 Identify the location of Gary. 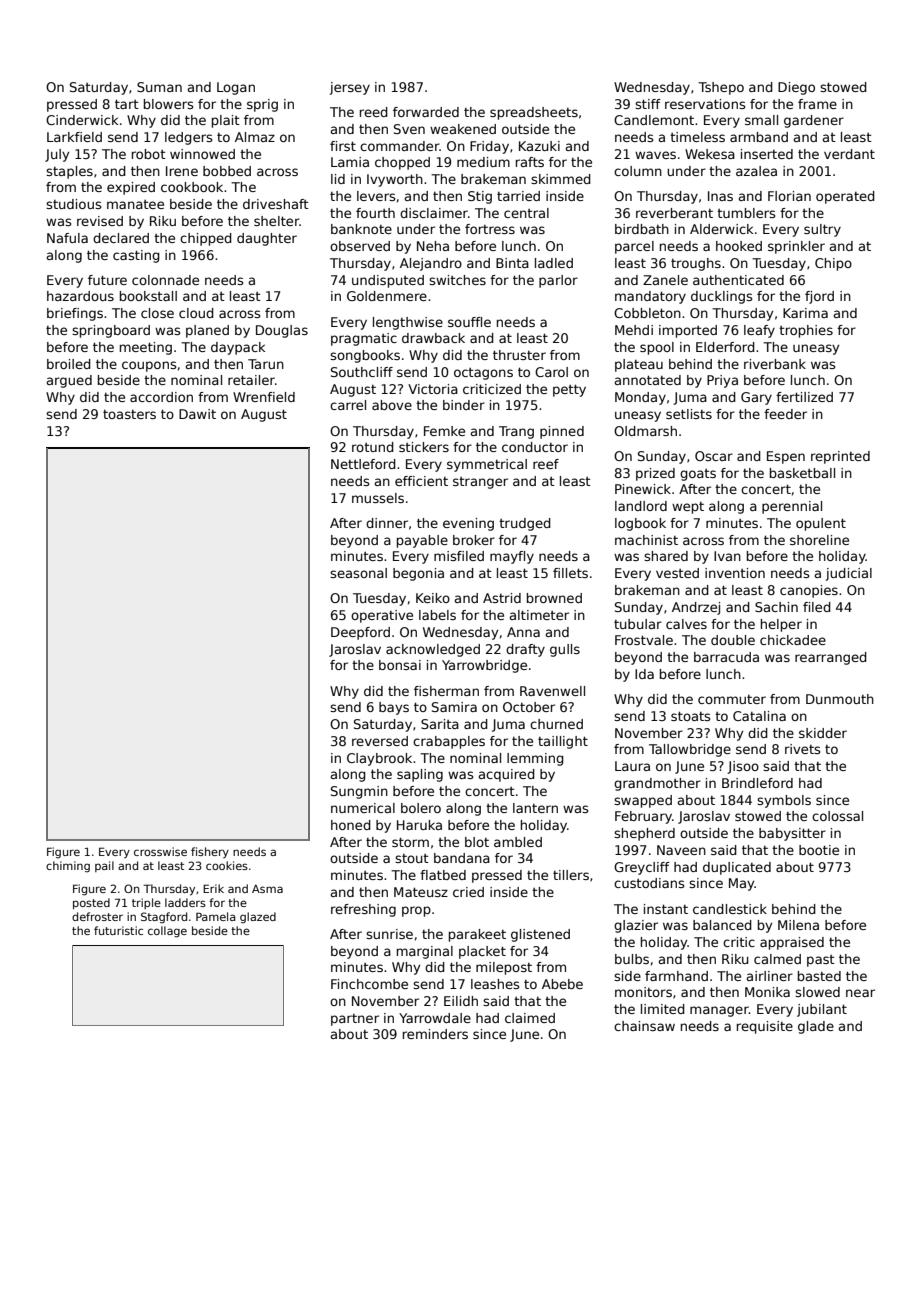
(756, 398).
